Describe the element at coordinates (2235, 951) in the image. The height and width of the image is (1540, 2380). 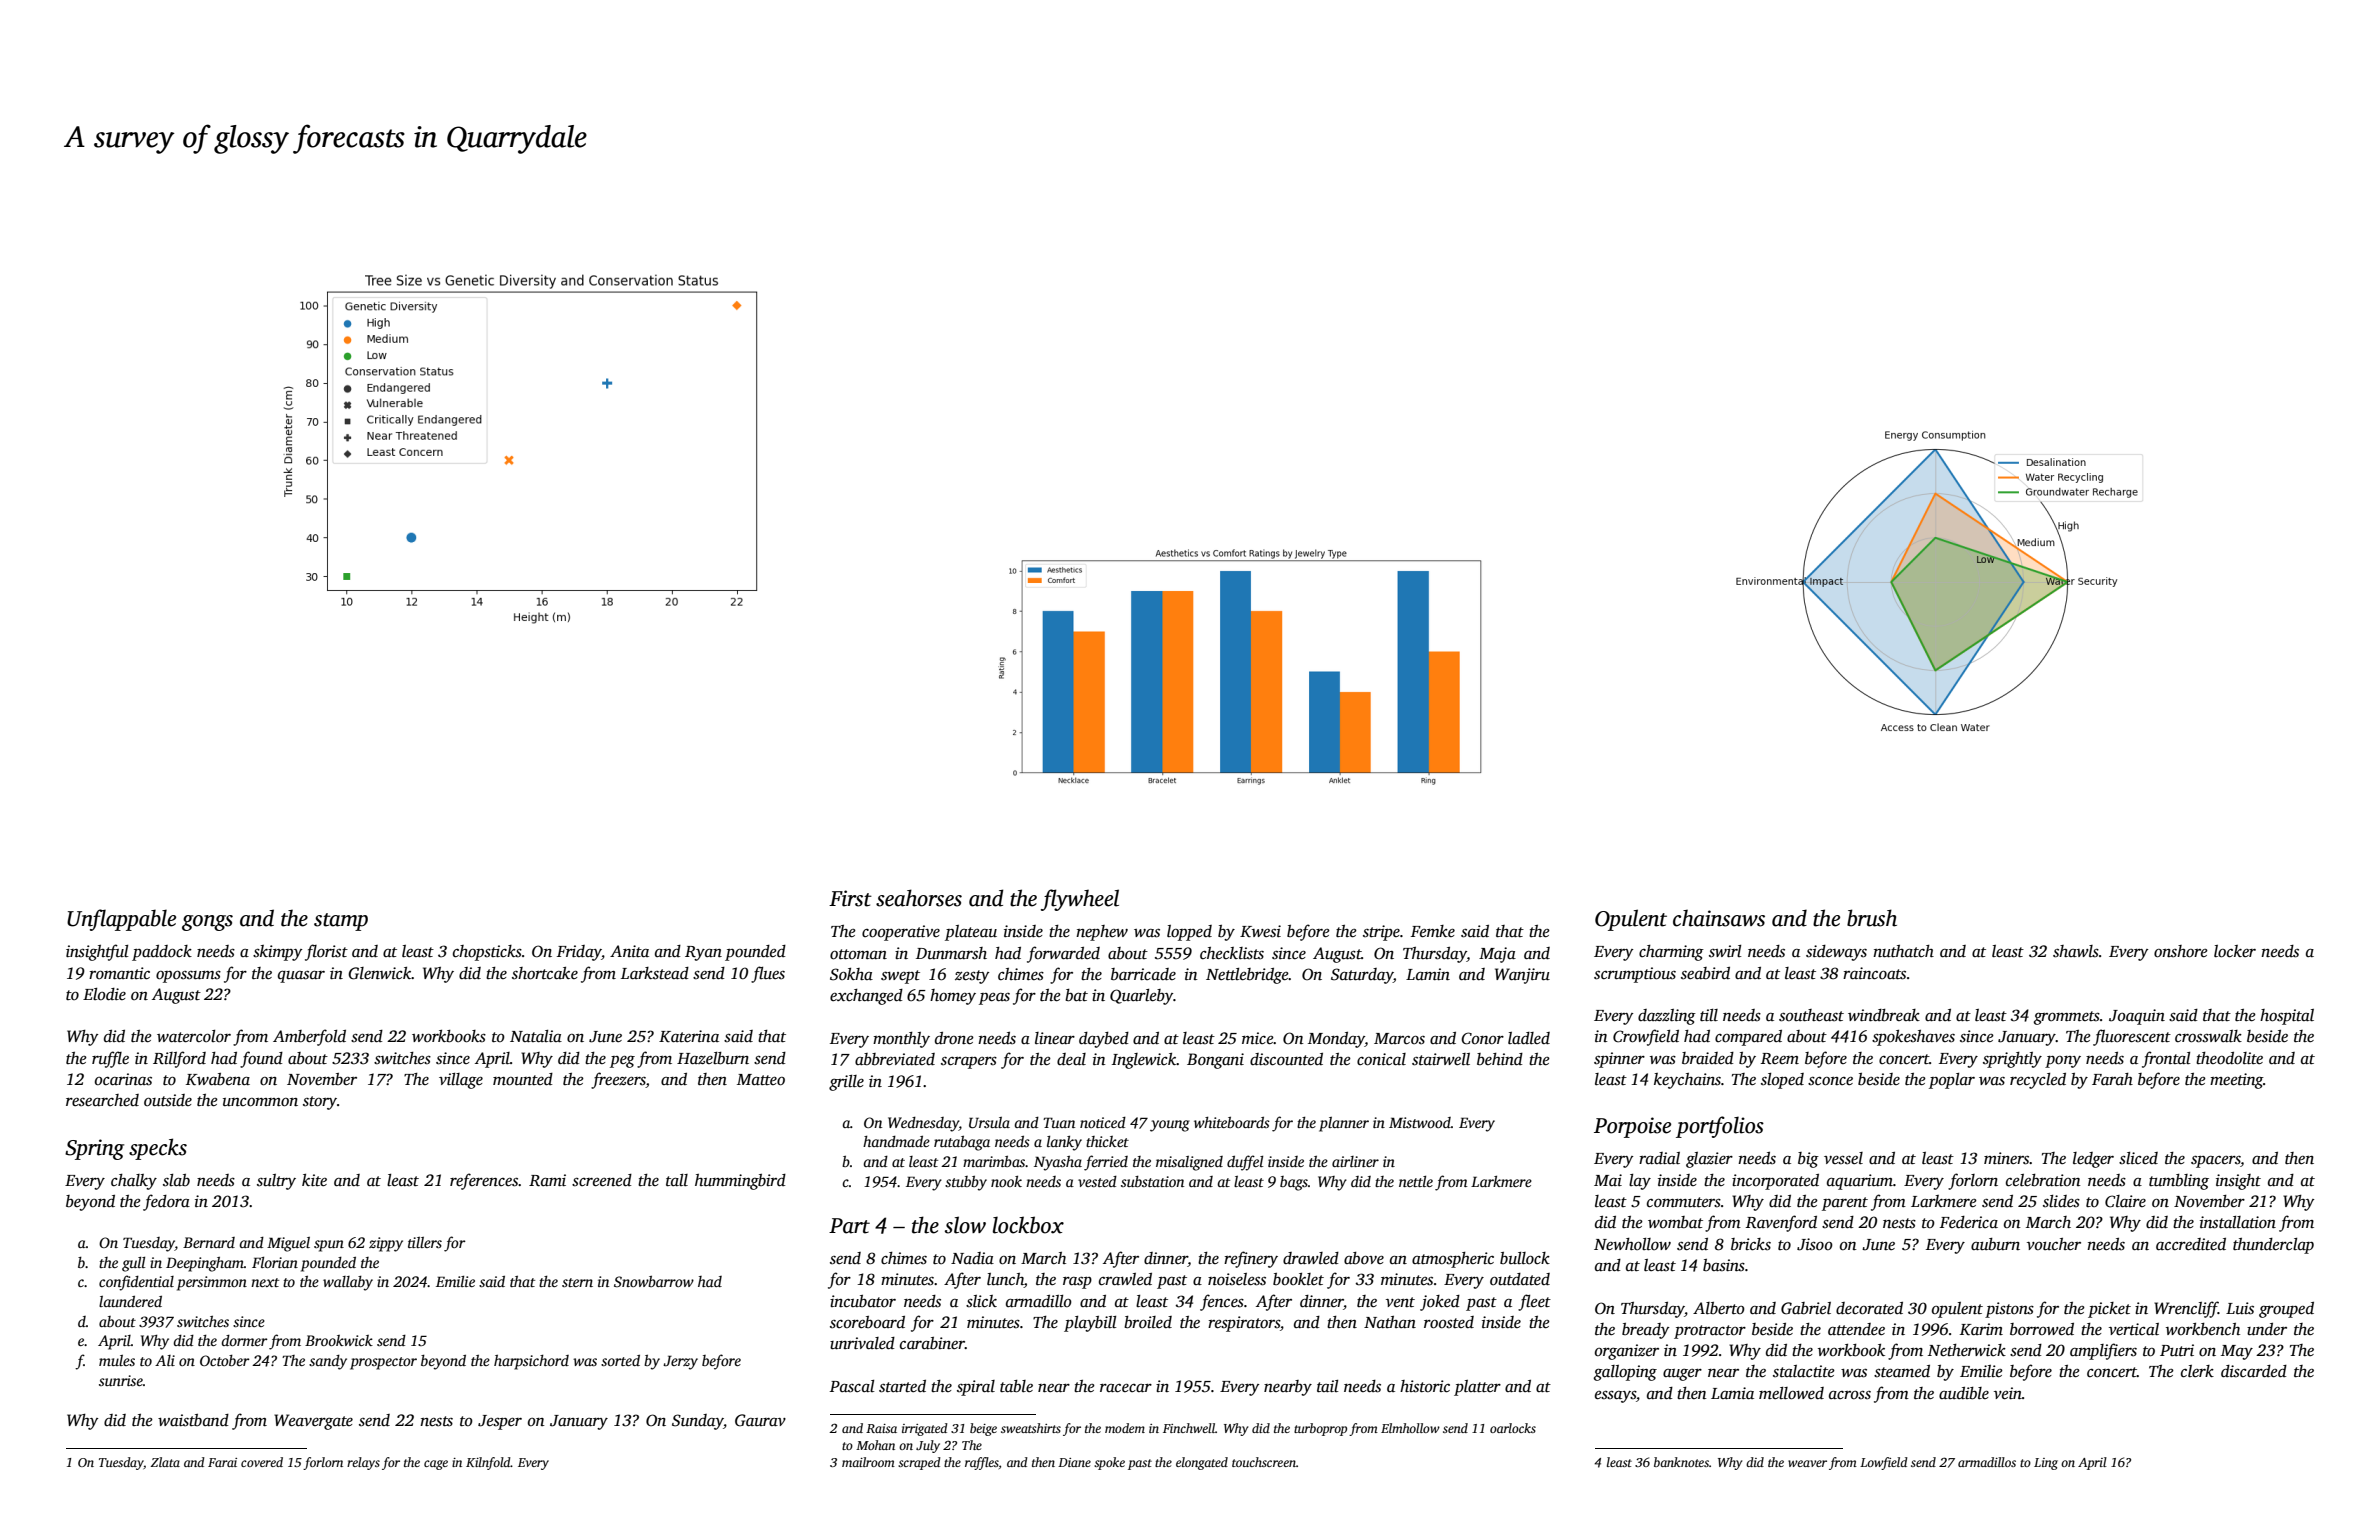
I see `locker` at that location.
